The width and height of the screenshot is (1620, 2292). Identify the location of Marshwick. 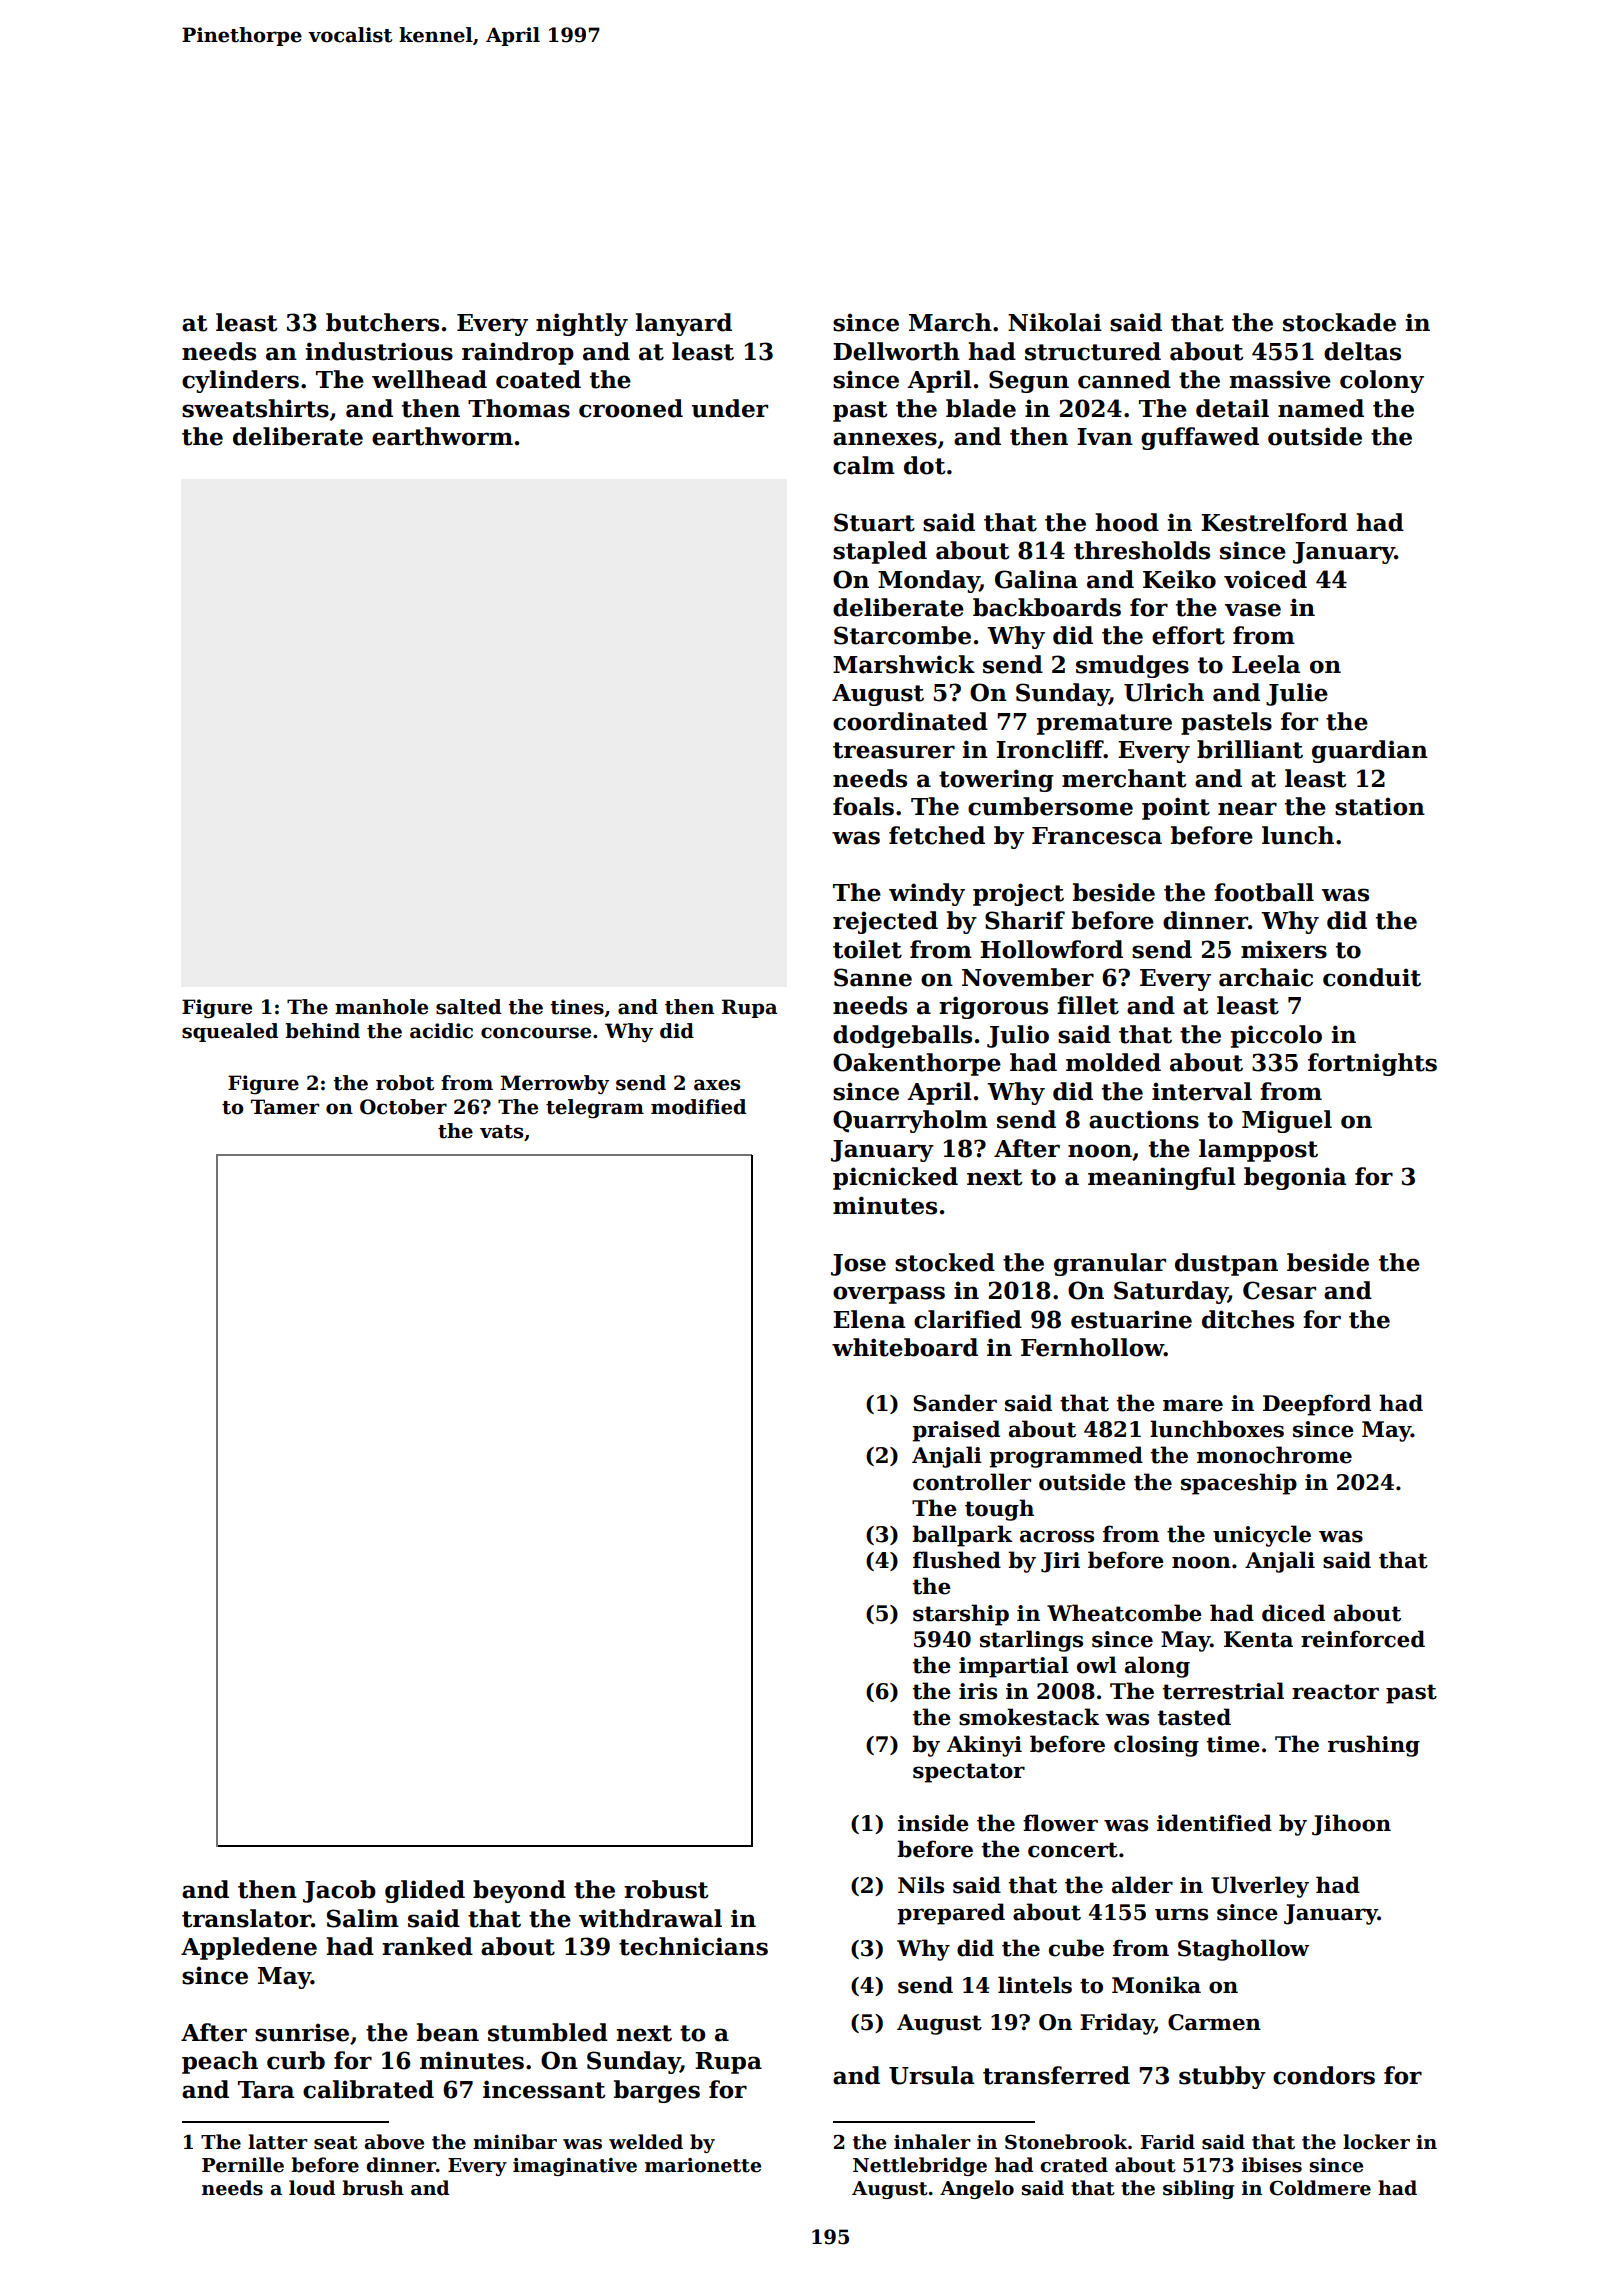
(904, 664).
